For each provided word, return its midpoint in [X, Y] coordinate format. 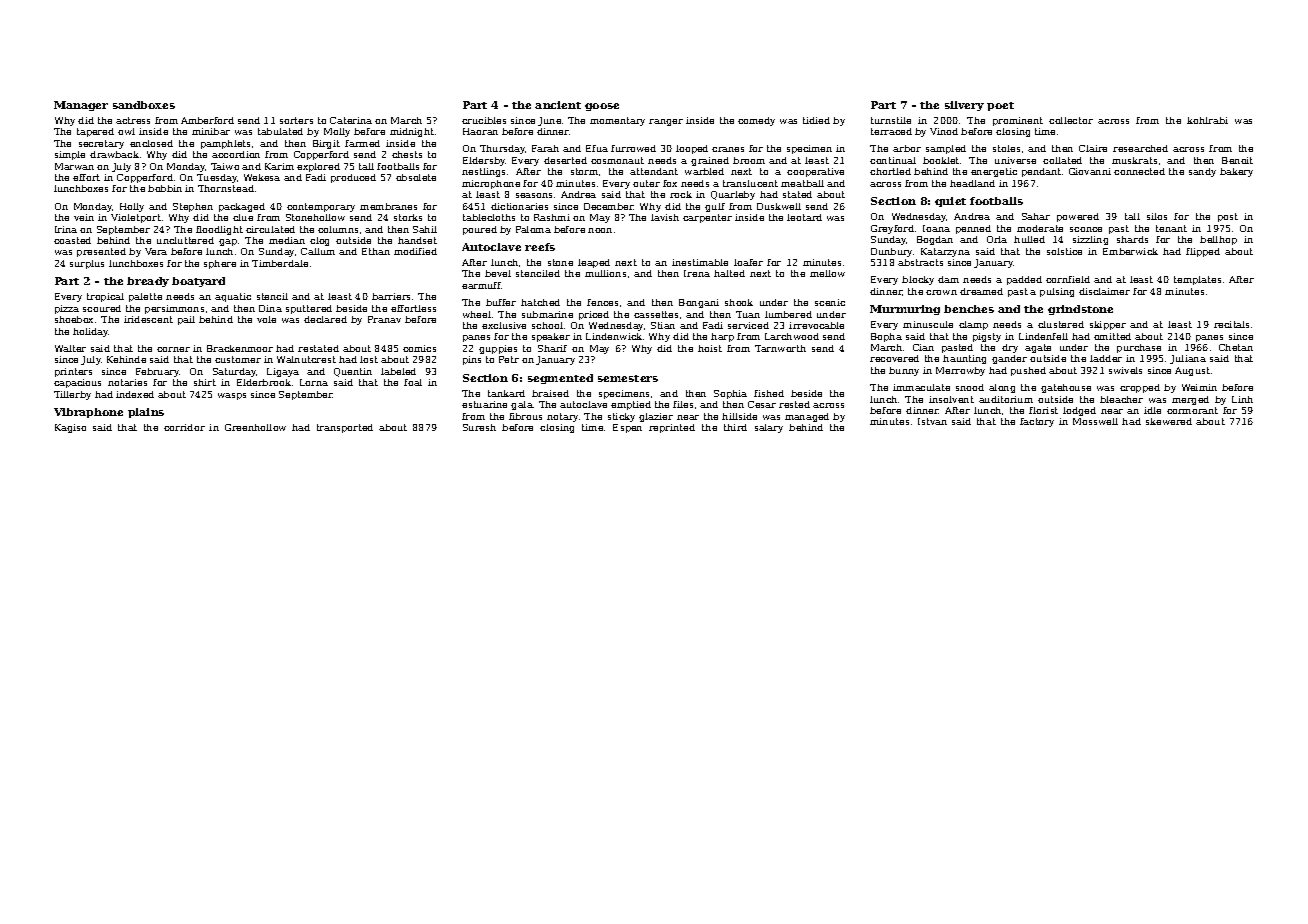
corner [173, 349]
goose [602, 107]
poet [1000, 106]
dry [1010, 348]
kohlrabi [1207, 120]
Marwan [74, 166]
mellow [827, 273]
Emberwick [1130, 251]
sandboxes [144, 105]
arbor [907, 148]
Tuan [748, 314]
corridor [184, 427]
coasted [72, 240]
